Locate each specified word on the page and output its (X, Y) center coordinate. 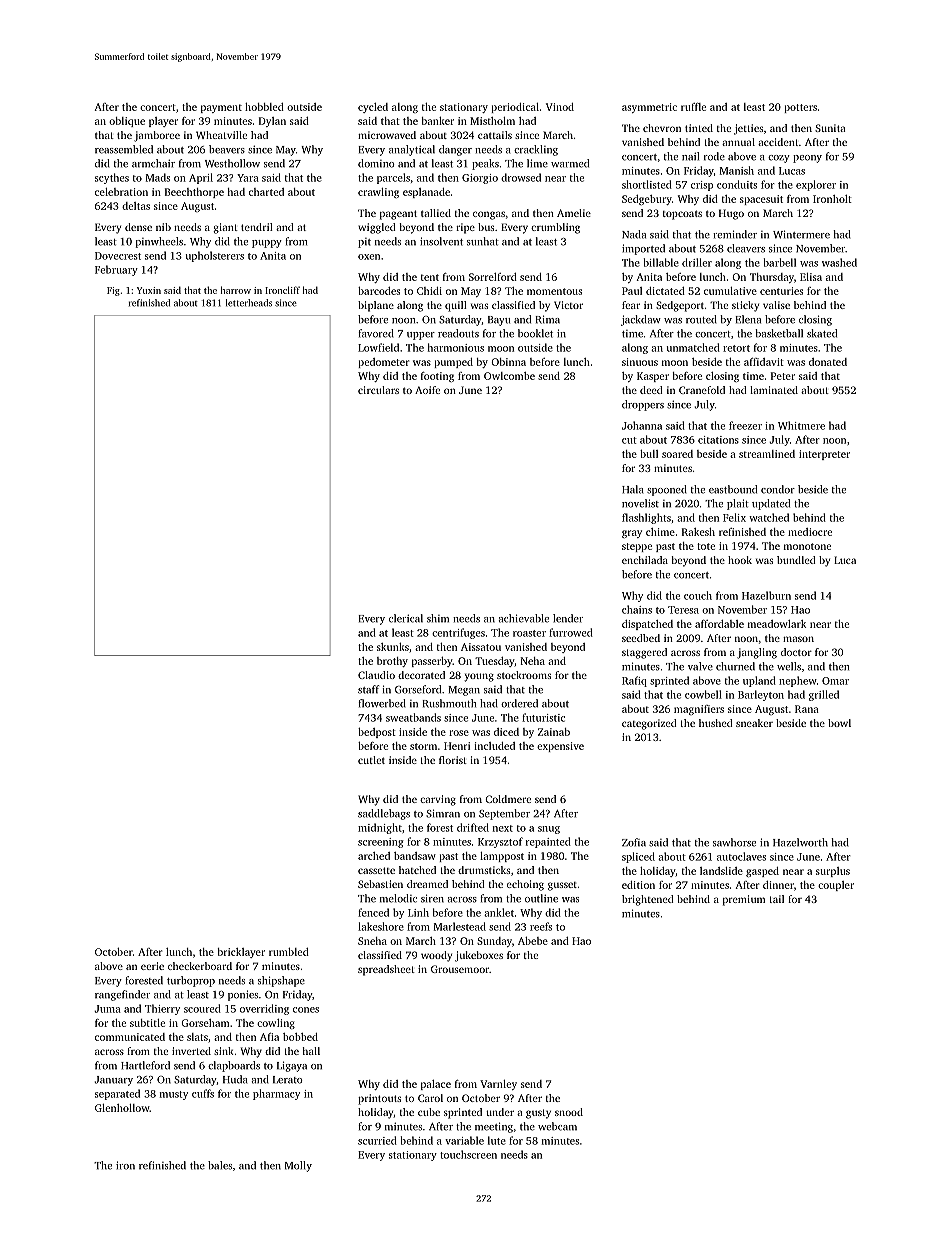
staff (368, 689)
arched (374, 856)
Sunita (830, 128)
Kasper (653, 377)
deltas (136, 206)
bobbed (300, 1037)
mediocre (810, 532)
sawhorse (734, 842)
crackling (536, 150)
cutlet (371, 760)
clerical (406, 618)
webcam (557, 1126)
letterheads (249, 303)
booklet (535, 333)
